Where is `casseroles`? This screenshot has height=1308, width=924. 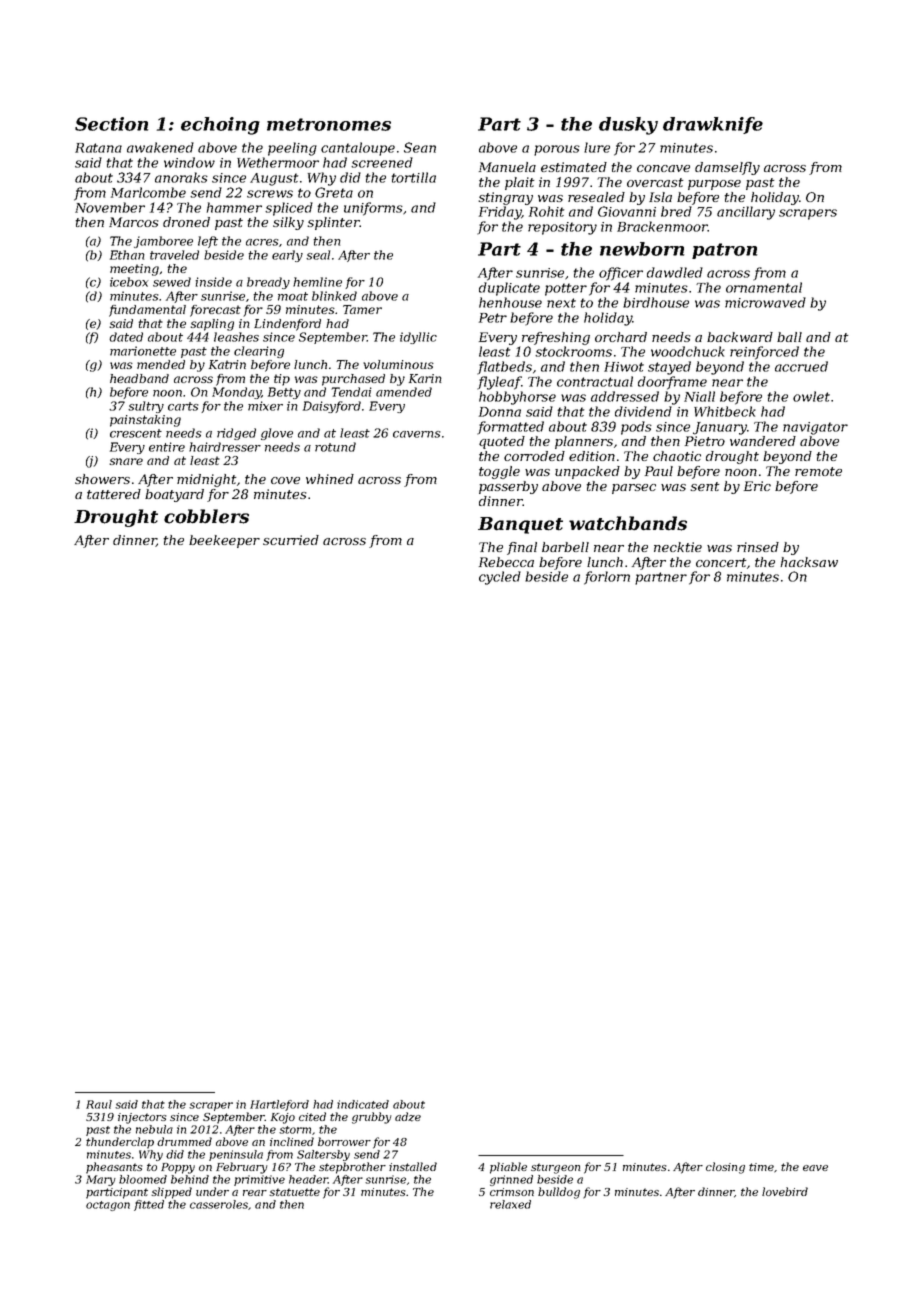
casseroles is located at coordinates (219, 1204).
